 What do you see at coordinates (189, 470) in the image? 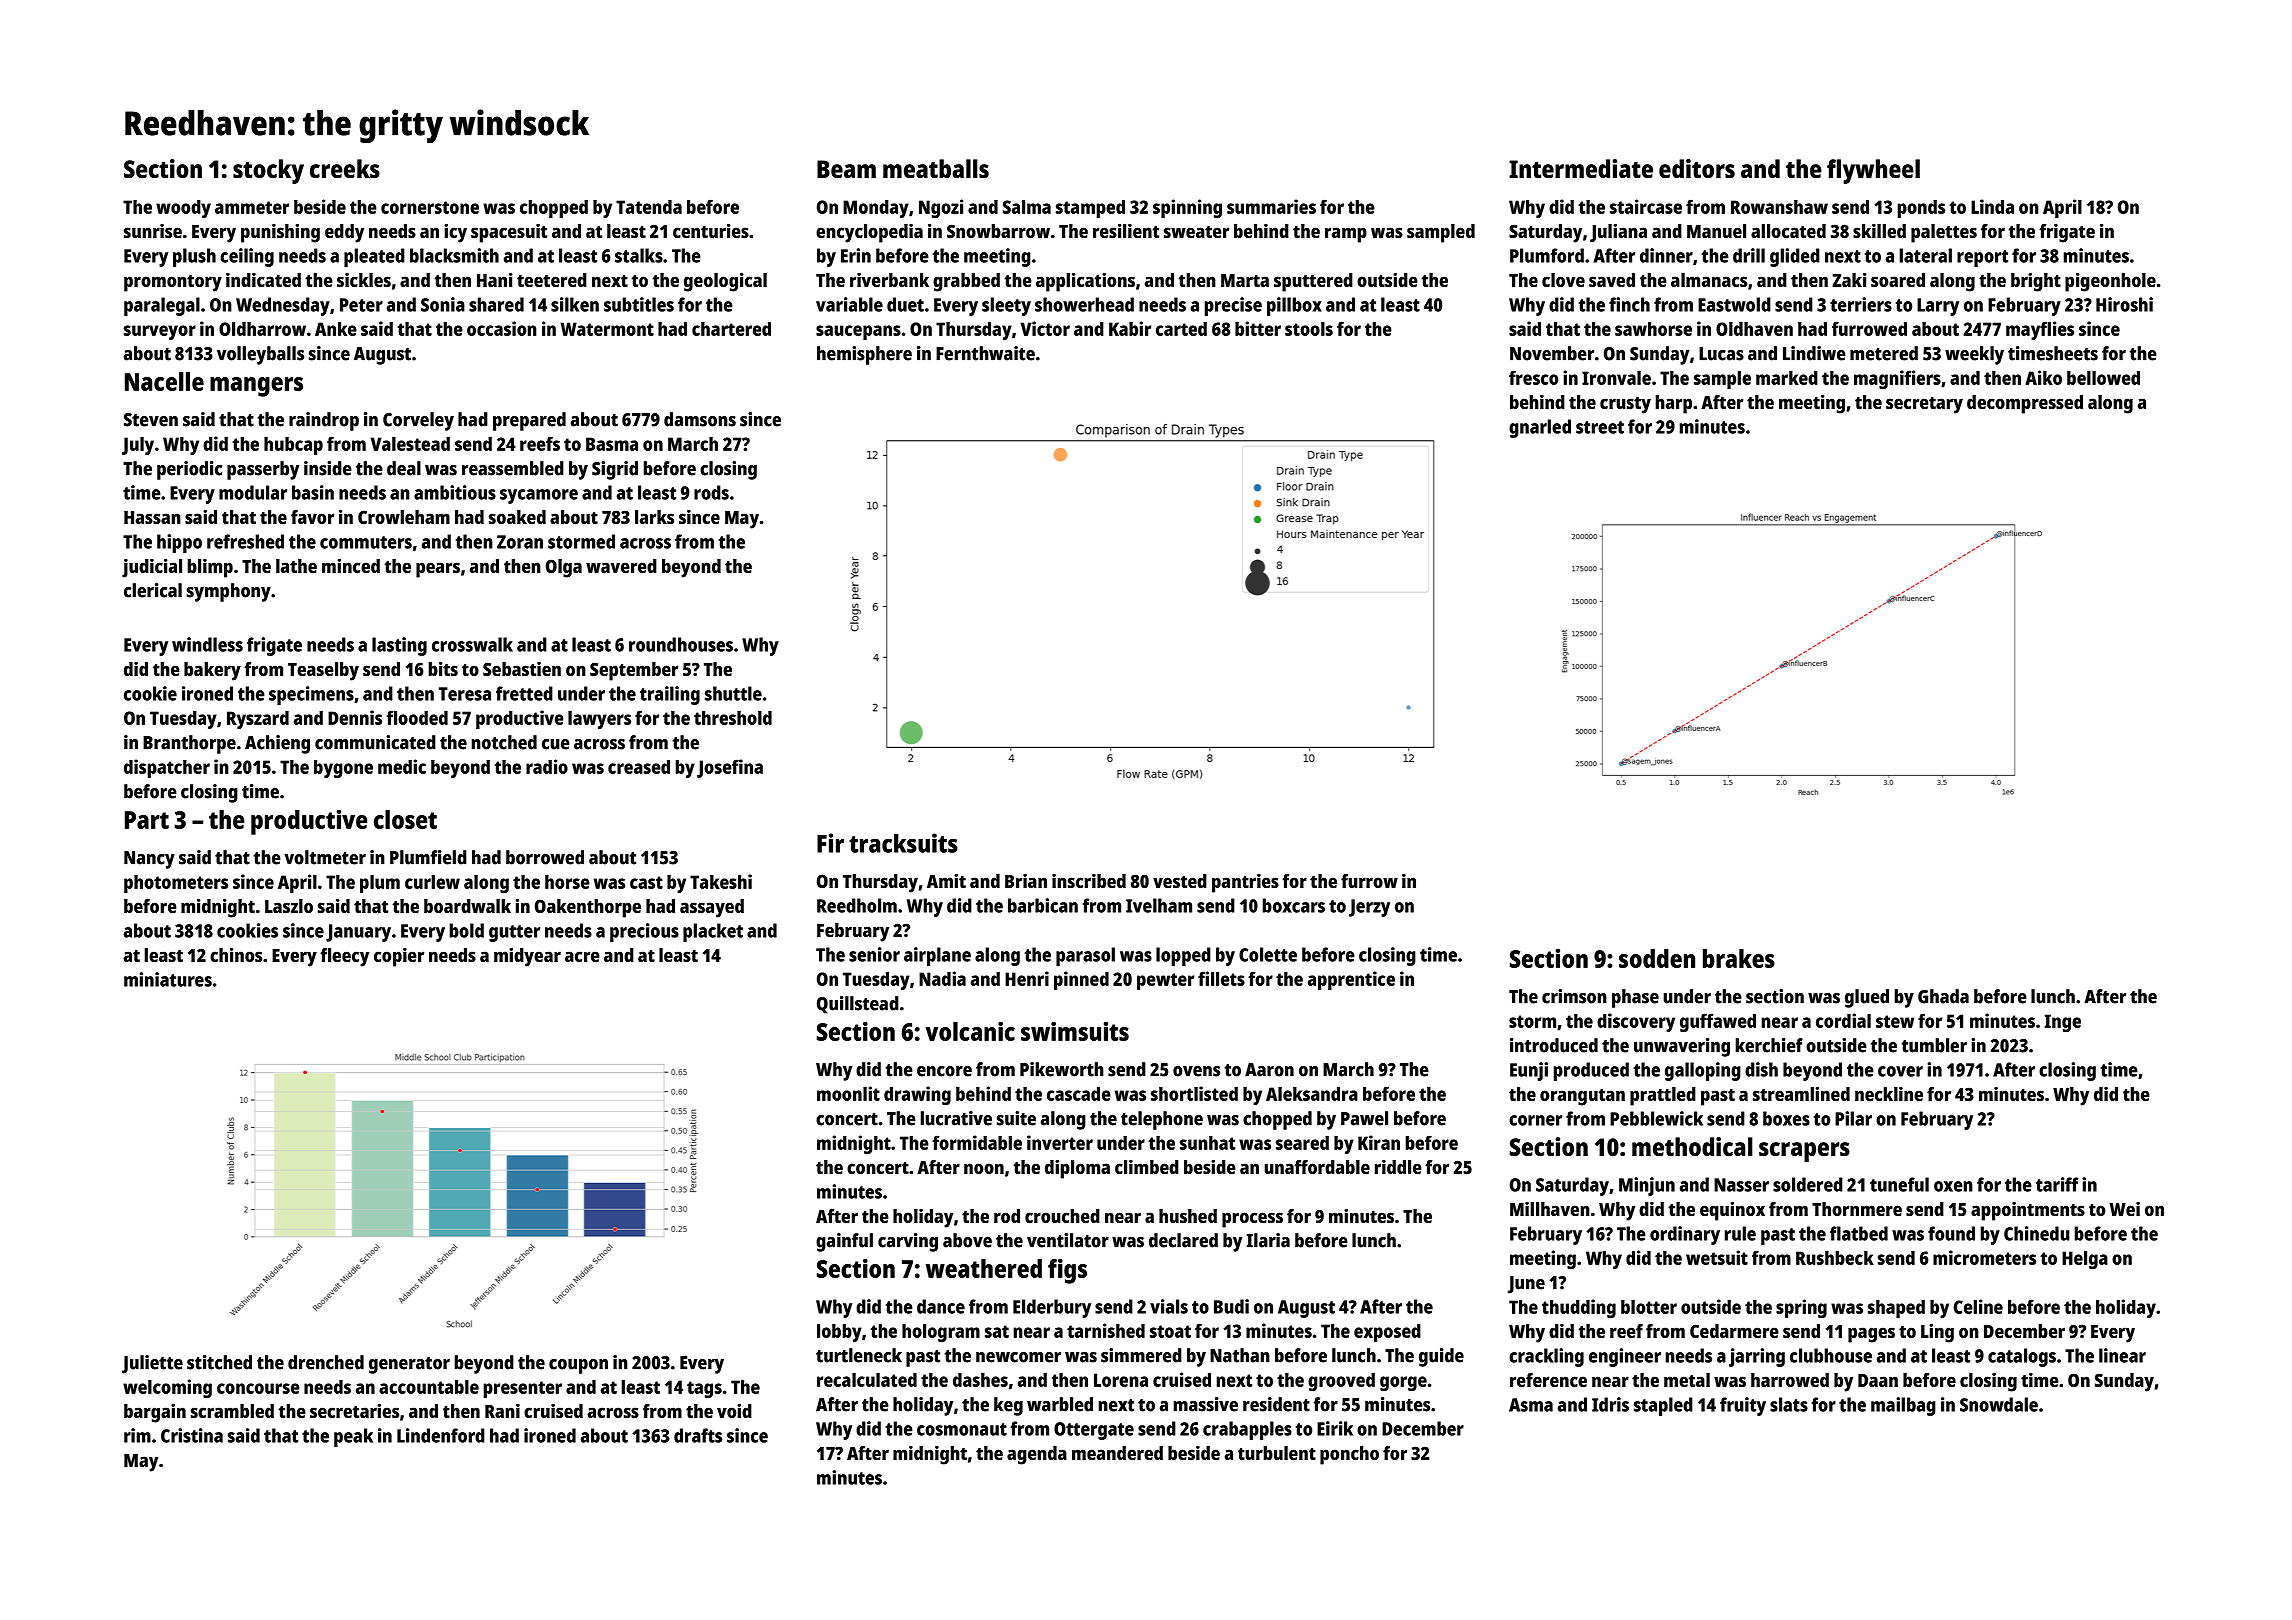
I see `periodic` at bounding box center [189, 470].
